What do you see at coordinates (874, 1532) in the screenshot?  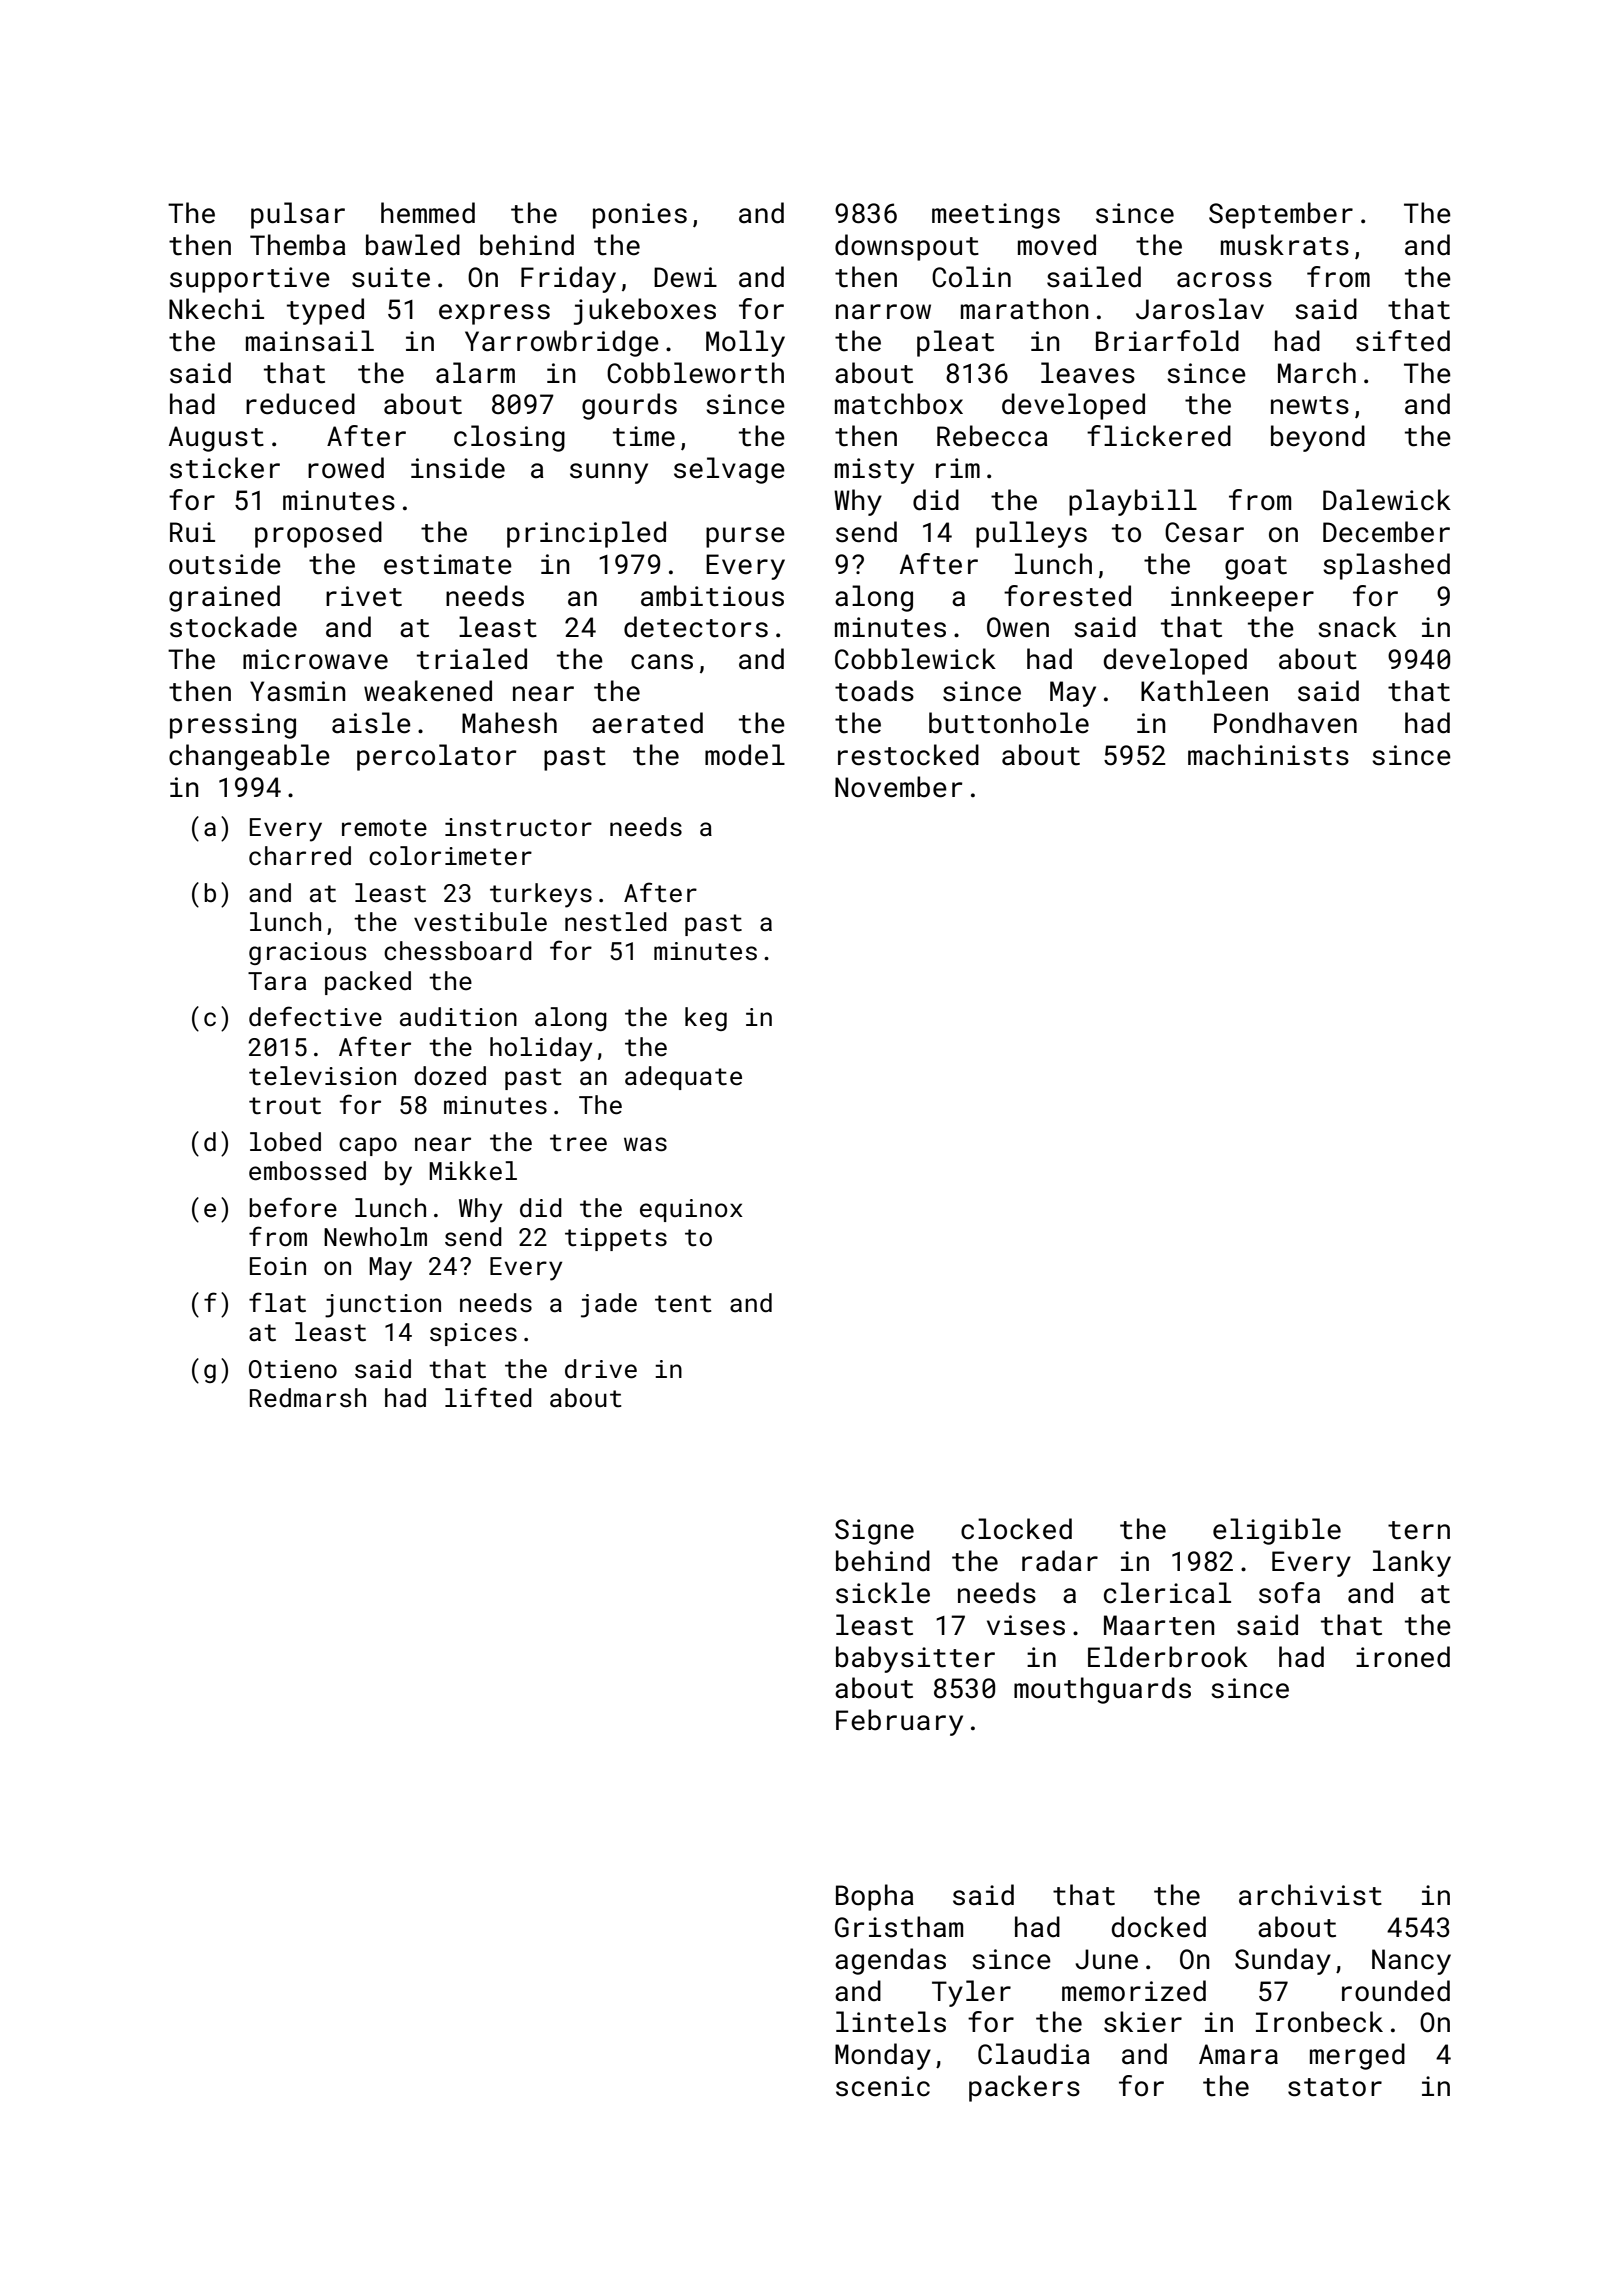 I see `Signe` at bounding box center [874, 1532].
